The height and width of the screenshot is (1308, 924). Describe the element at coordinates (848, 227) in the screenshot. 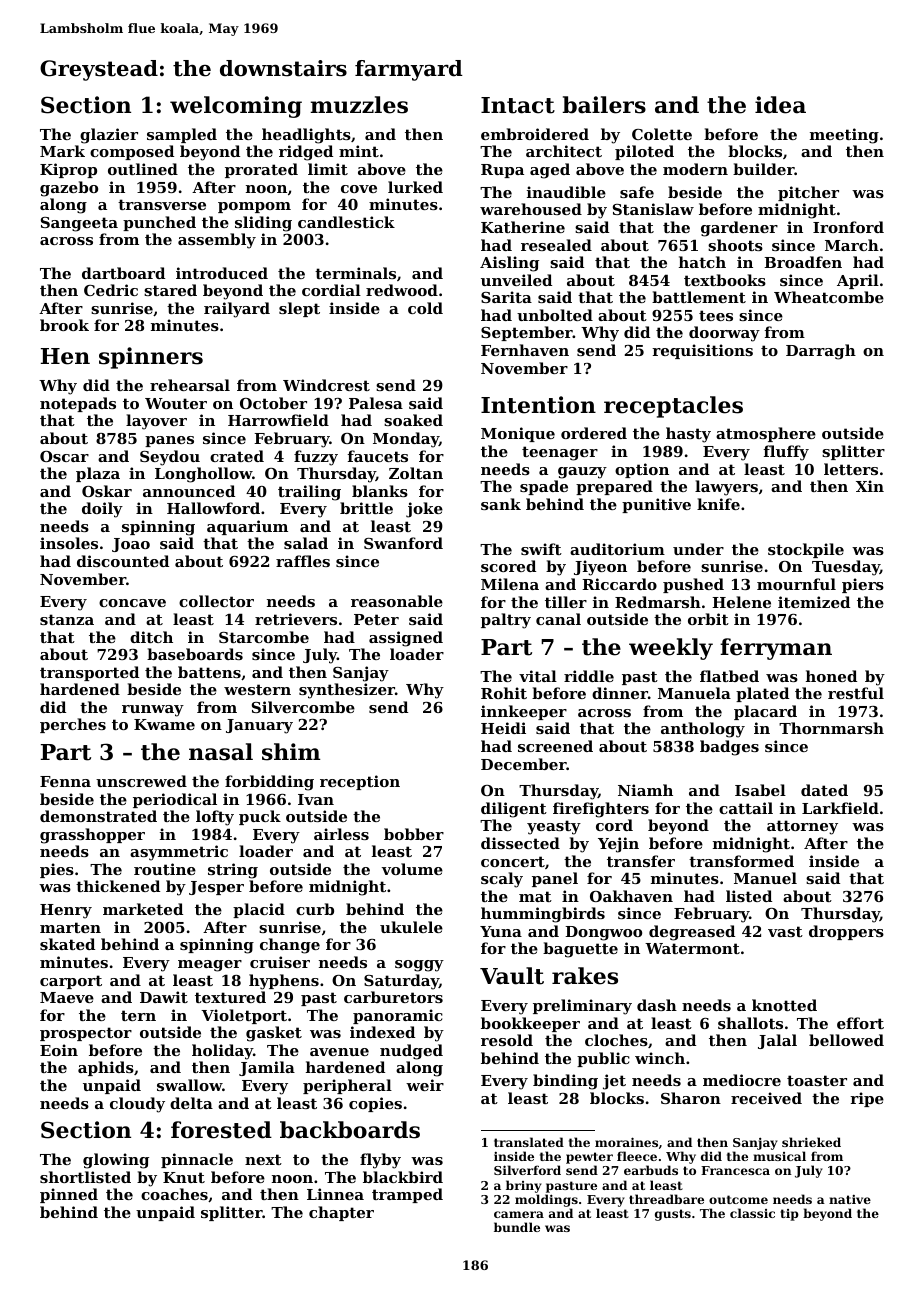

I see `Ironford` at that location.
